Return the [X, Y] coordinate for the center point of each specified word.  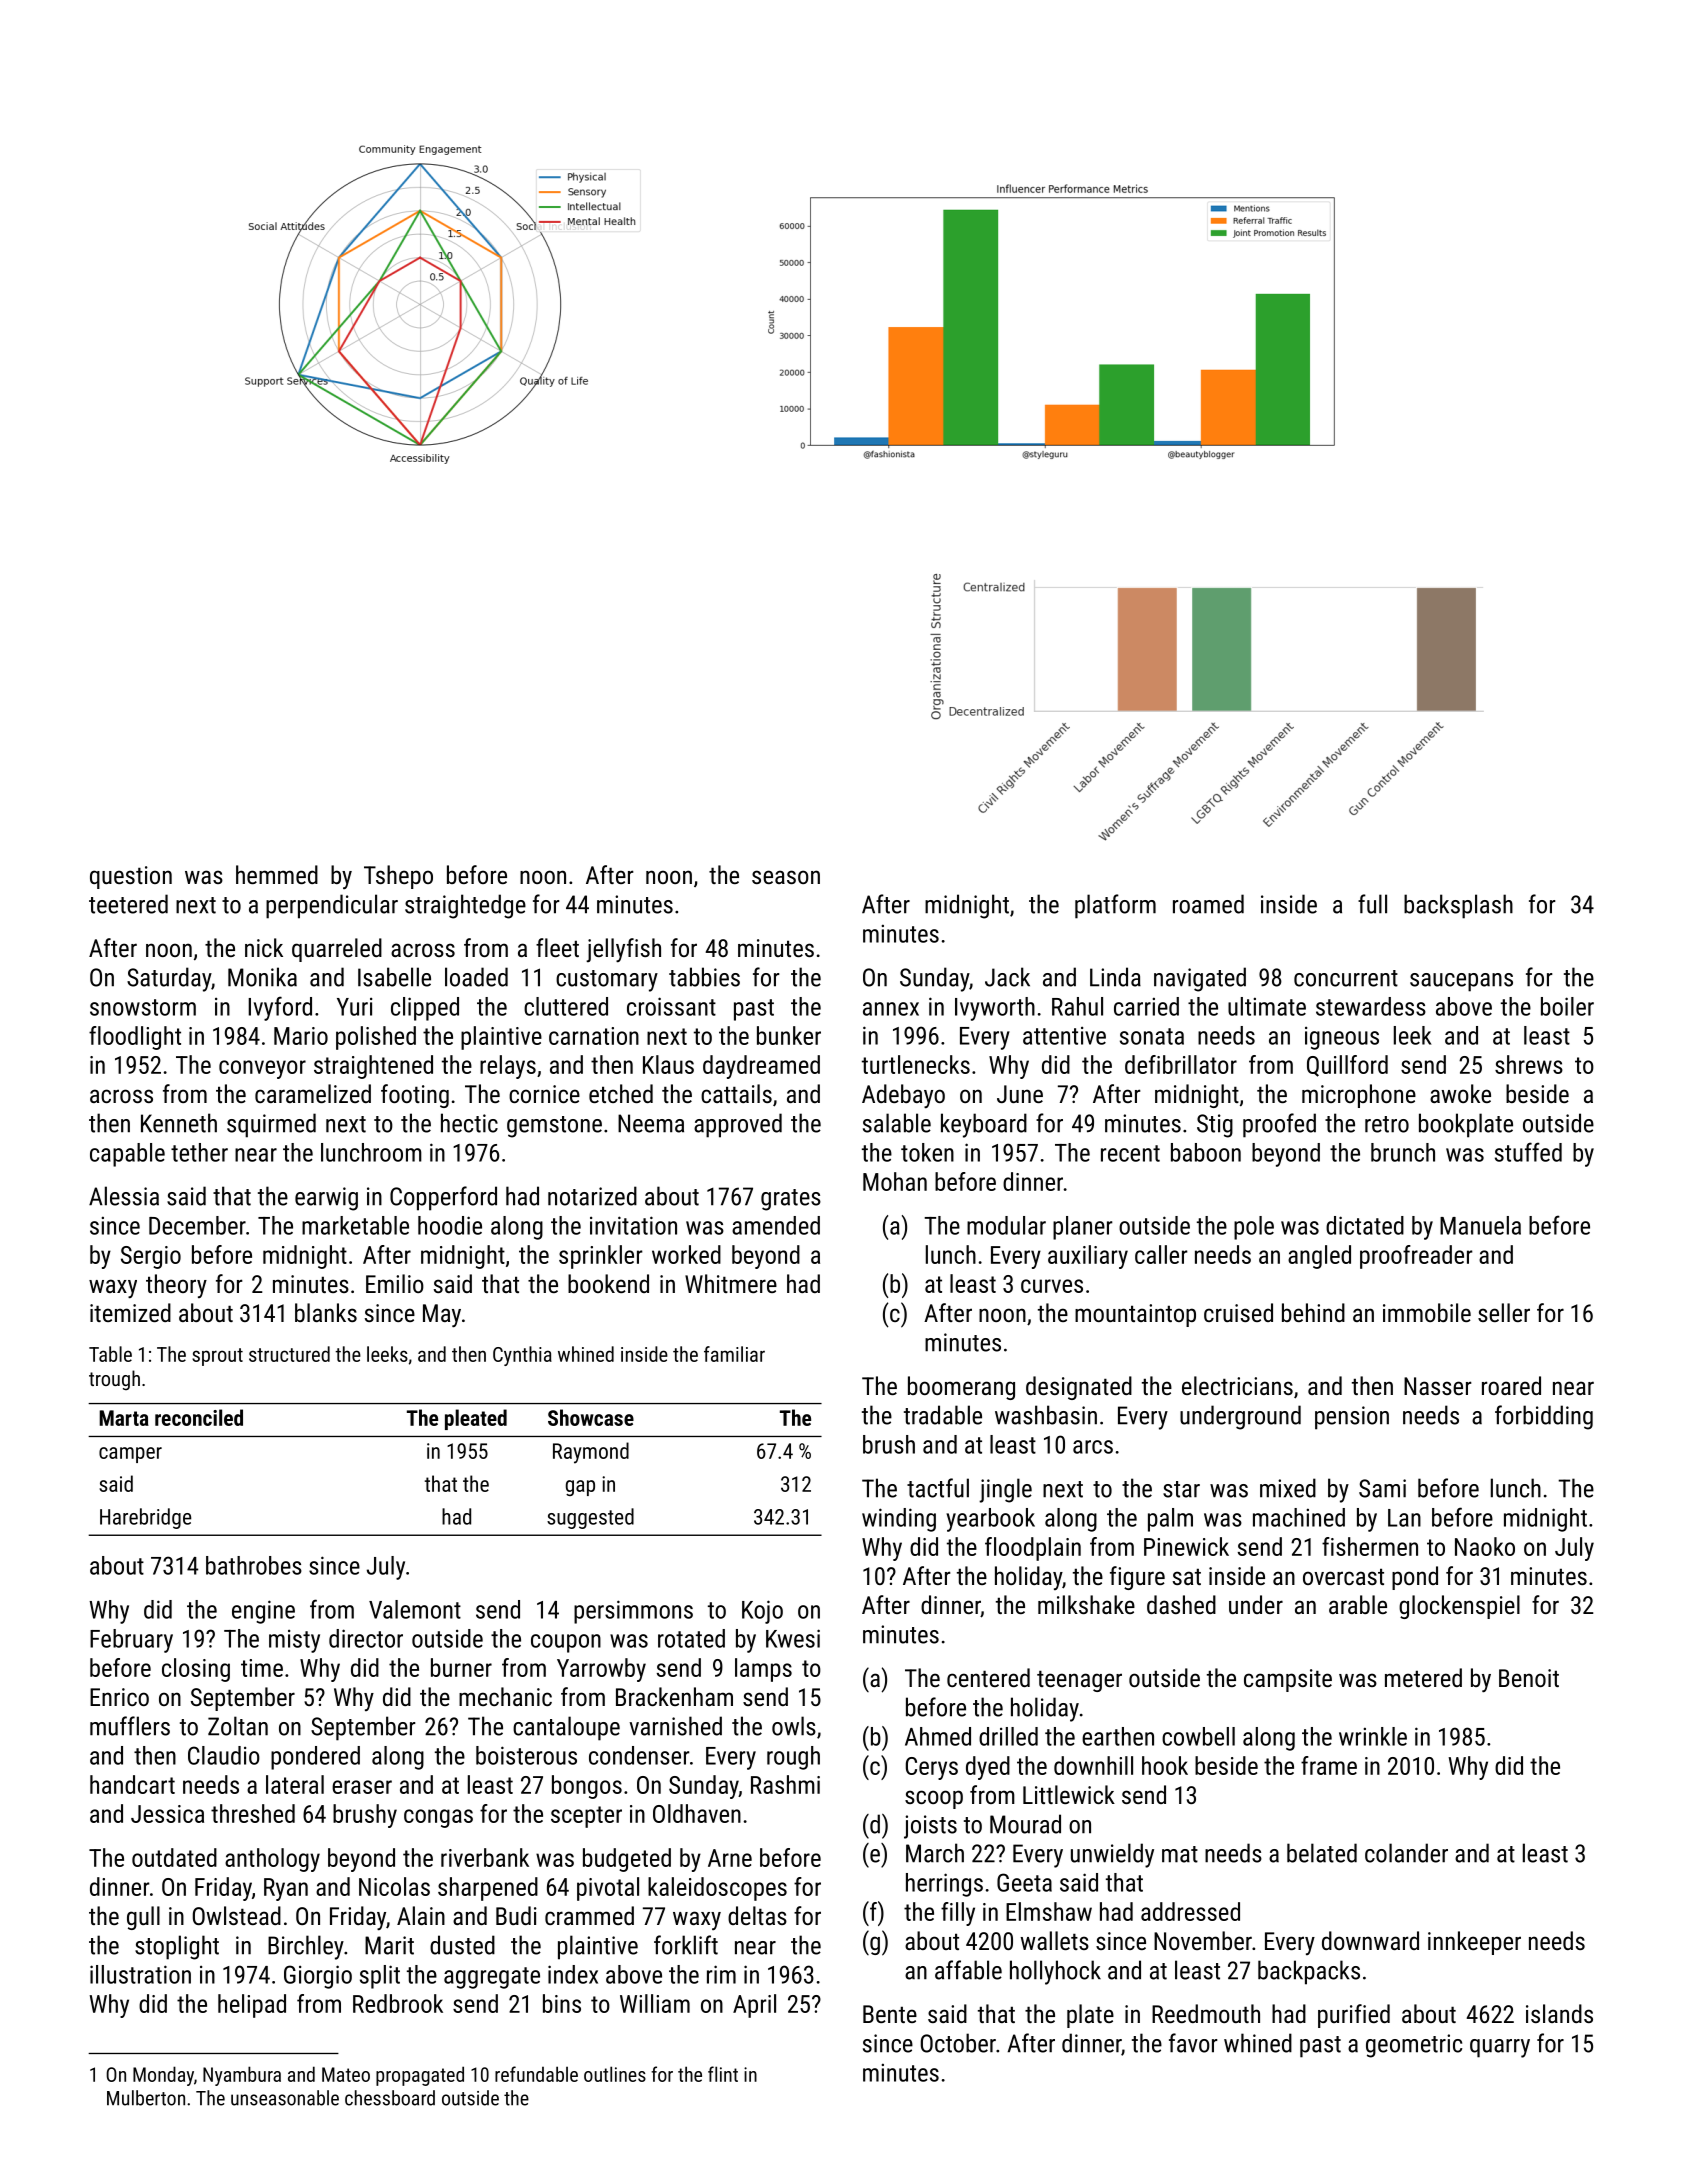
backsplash [1458, 906]
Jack [1007, 977]
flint [723, 2074]
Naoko [1485, 1546]
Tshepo [398, 877]
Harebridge [145, 1518]
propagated [420, 2076]
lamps [763, 1670]
